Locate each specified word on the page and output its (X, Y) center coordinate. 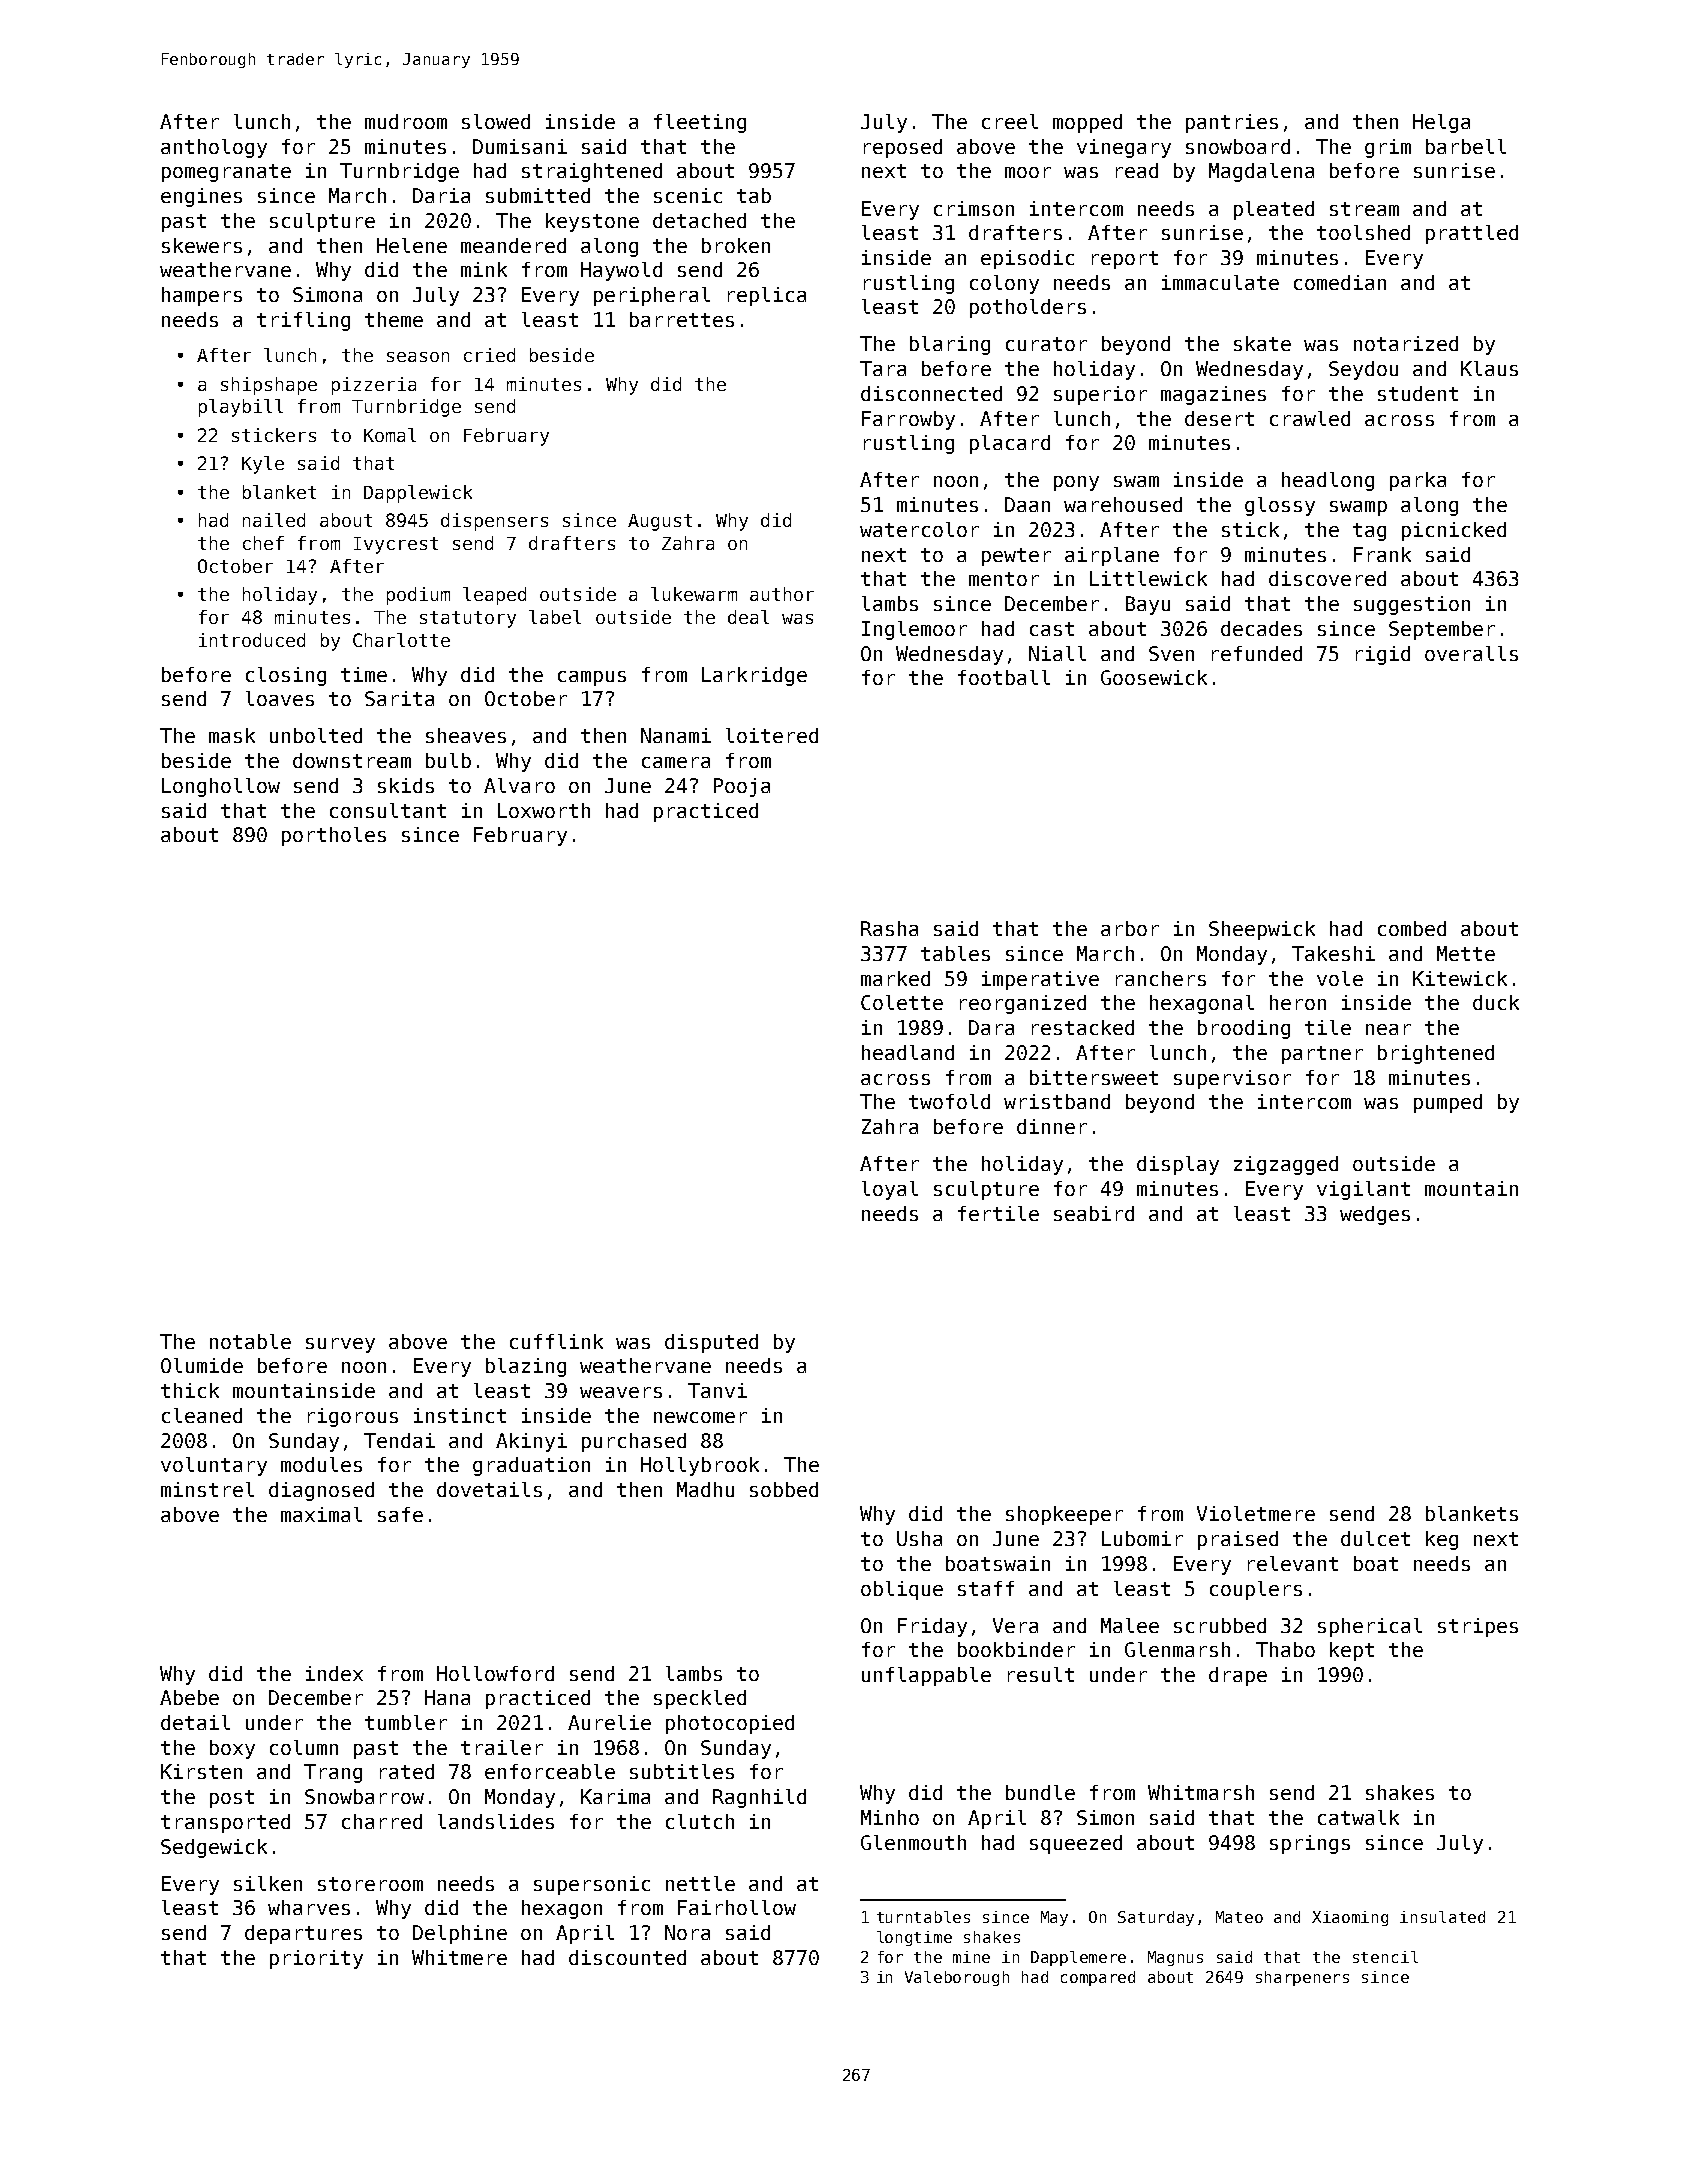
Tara (883, 368)
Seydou (1363, 370)
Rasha (889, 928)
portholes (334, 836)
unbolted (316, 735)
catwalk (1358, 1817)
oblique (902, 1590)
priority (316, 1959)
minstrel (207, 1489)
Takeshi (1333, 953)
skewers (202, 245)
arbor (1130, 928)
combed (1412, 928)
